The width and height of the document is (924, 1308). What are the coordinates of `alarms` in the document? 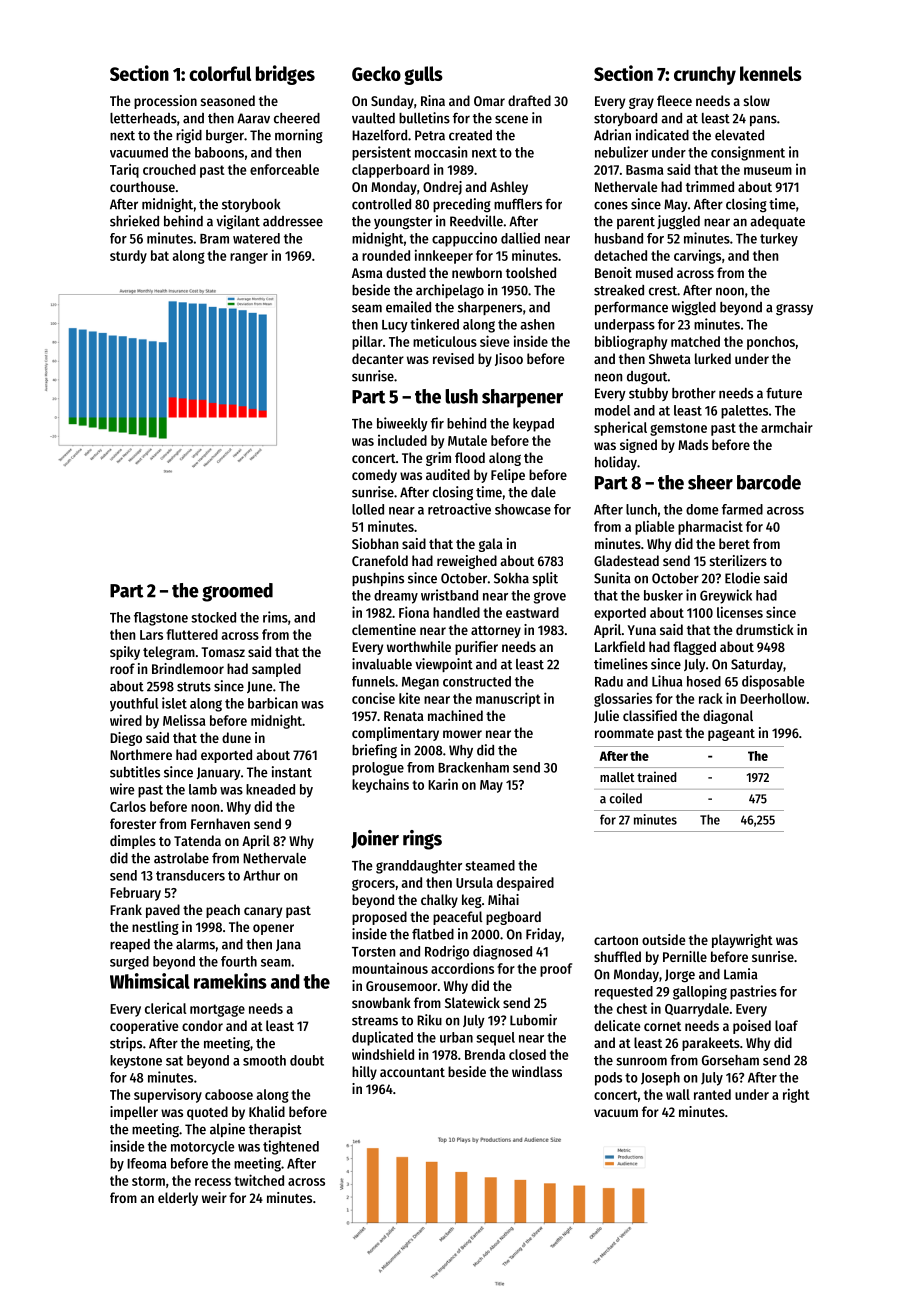 It's located at (195, 944).
